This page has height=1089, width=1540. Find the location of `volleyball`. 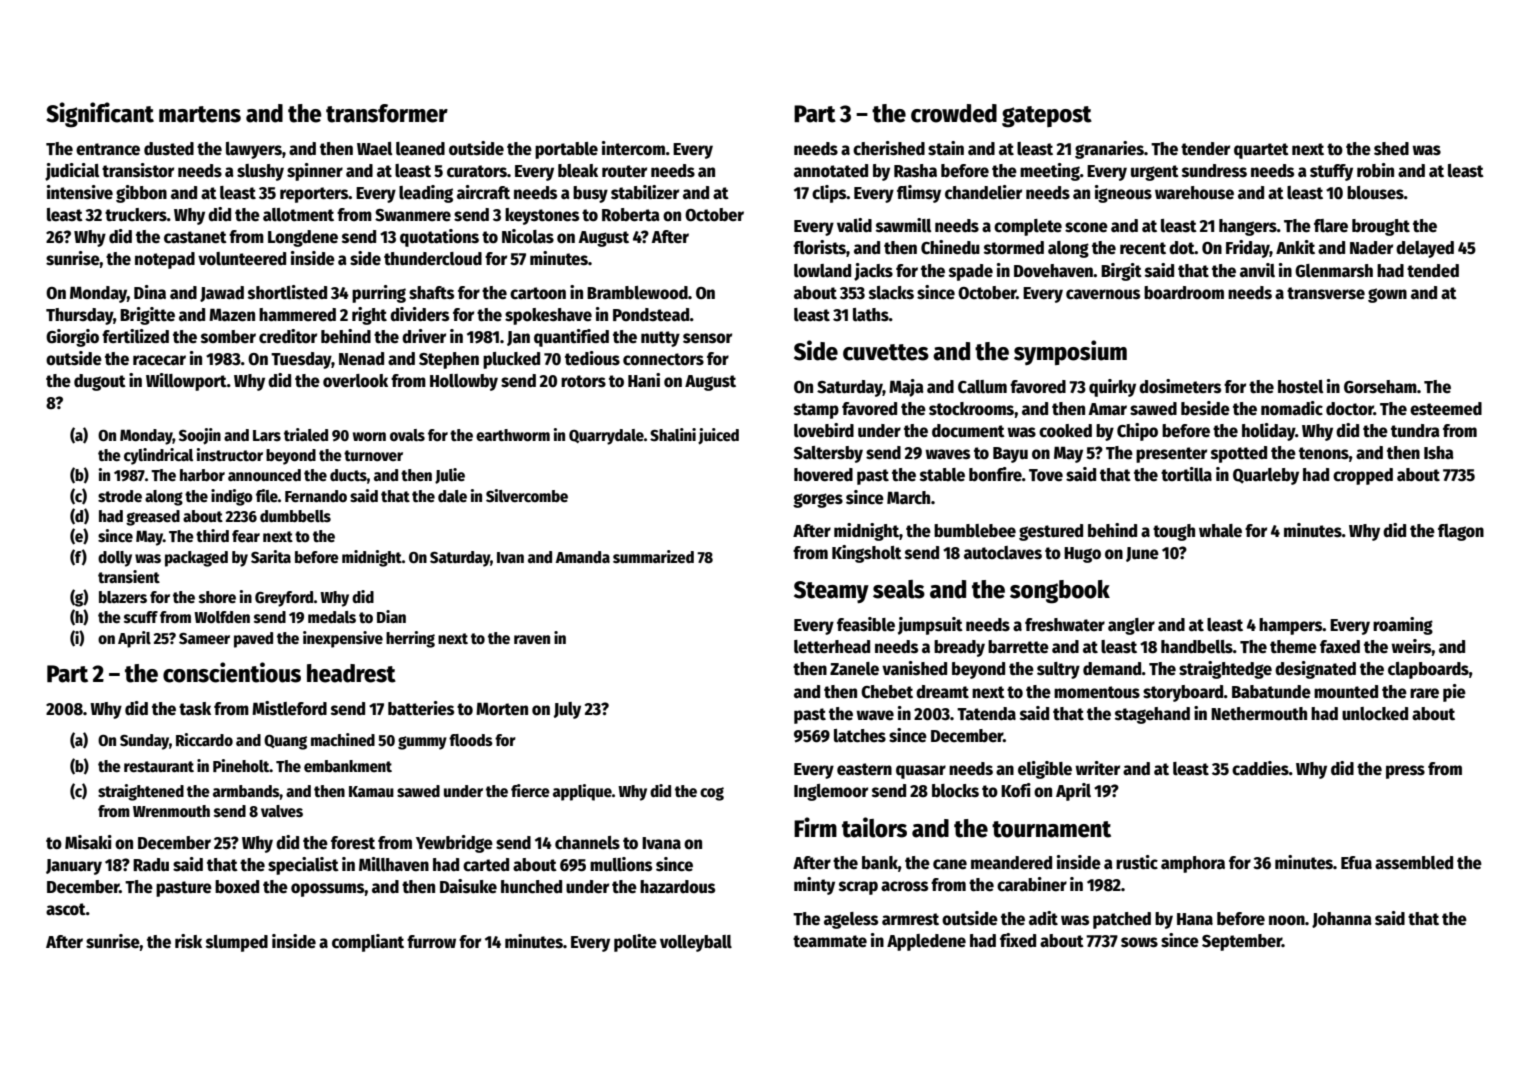

volleyball is located at coordinates (696, 943).
